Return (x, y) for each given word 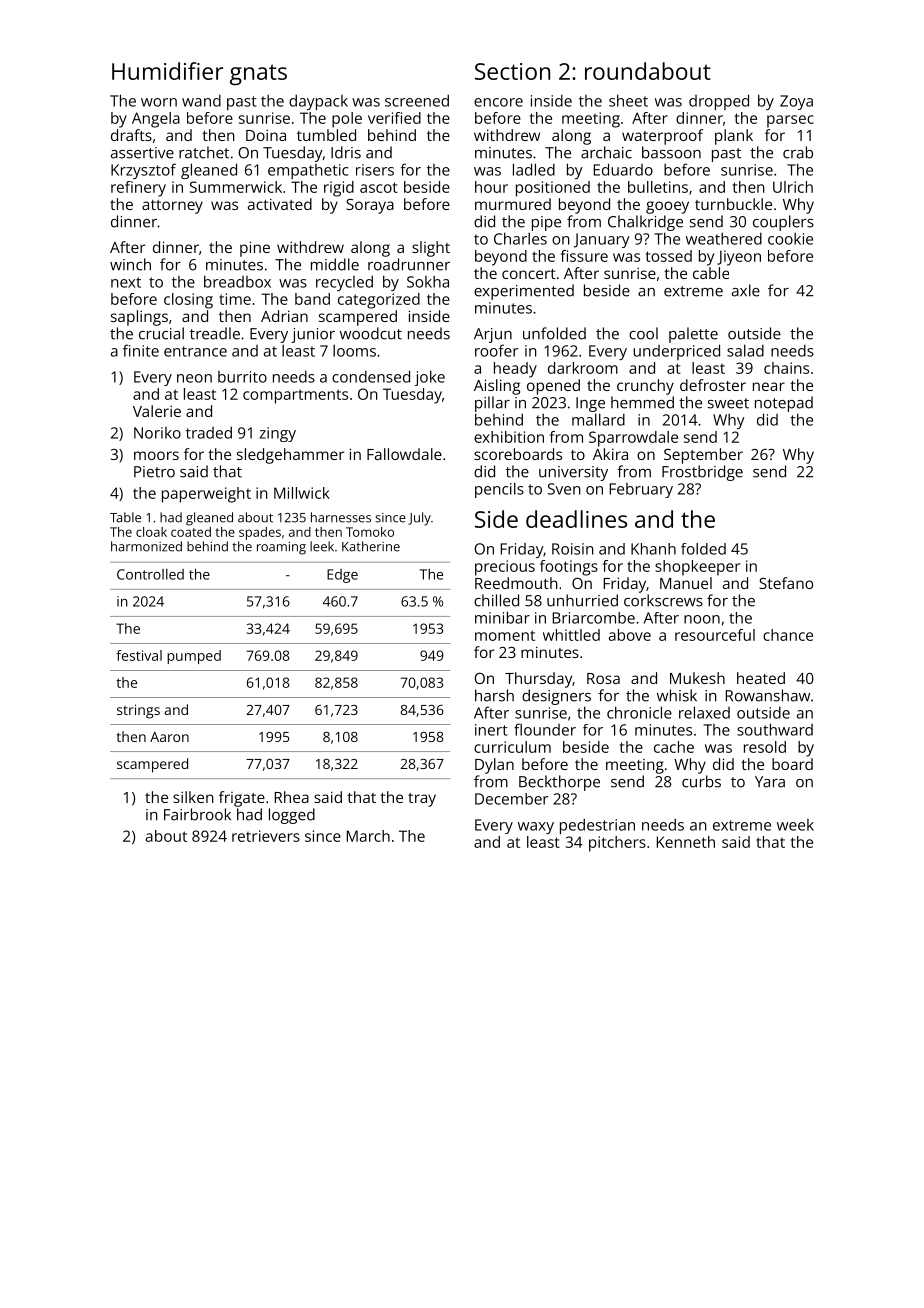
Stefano (786, 583)
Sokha (428, 282)
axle (746, 290)
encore (498, 102)
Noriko (157, 433)
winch (130, 264)
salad (745, 350)
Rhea (292, 797)
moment (505, 635)
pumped (194, 657)
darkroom (583, 368)
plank (734, 137)
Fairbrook (197, 814)
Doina (266, 135)
